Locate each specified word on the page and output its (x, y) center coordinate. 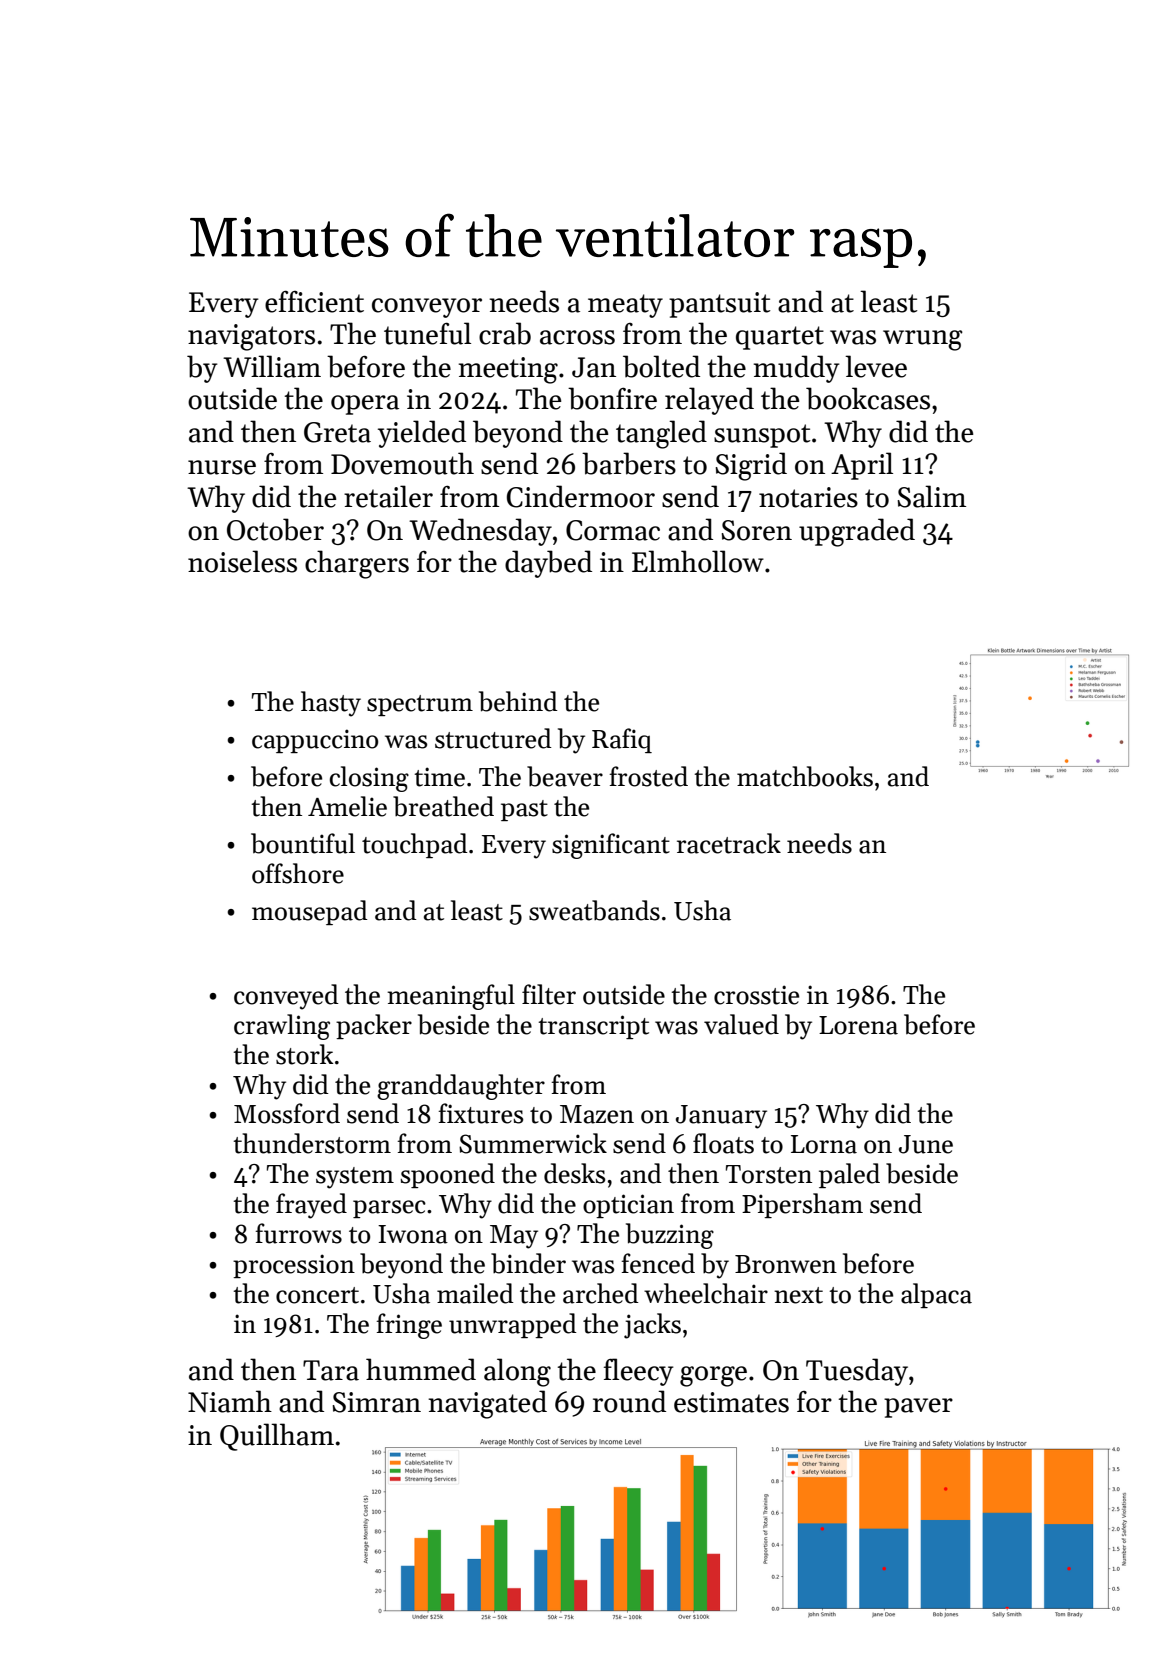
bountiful (303, 843)
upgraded (857, 532)
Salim (932, 496)
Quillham (277, 1437)
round (629, 1401)
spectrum (420, 705)
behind (518, 701)
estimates (731, 1402)
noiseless (242, 561)
